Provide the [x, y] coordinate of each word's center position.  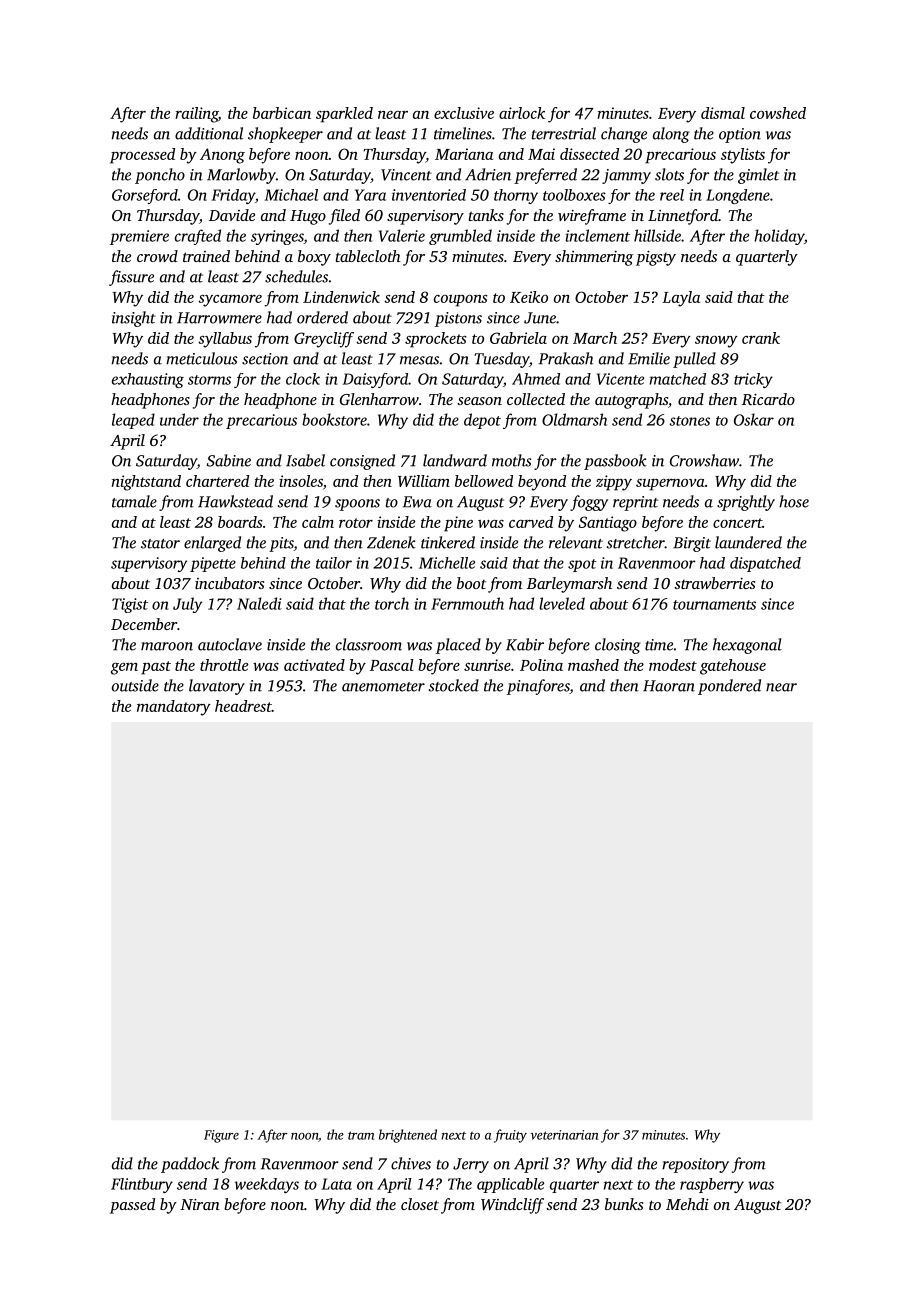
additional [209, 133]
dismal [723, 113]
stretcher [636, 542]
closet [420, 1204]
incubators [229, 583]
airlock [522, 113]
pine [458, 524]
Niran [200, 1204]
